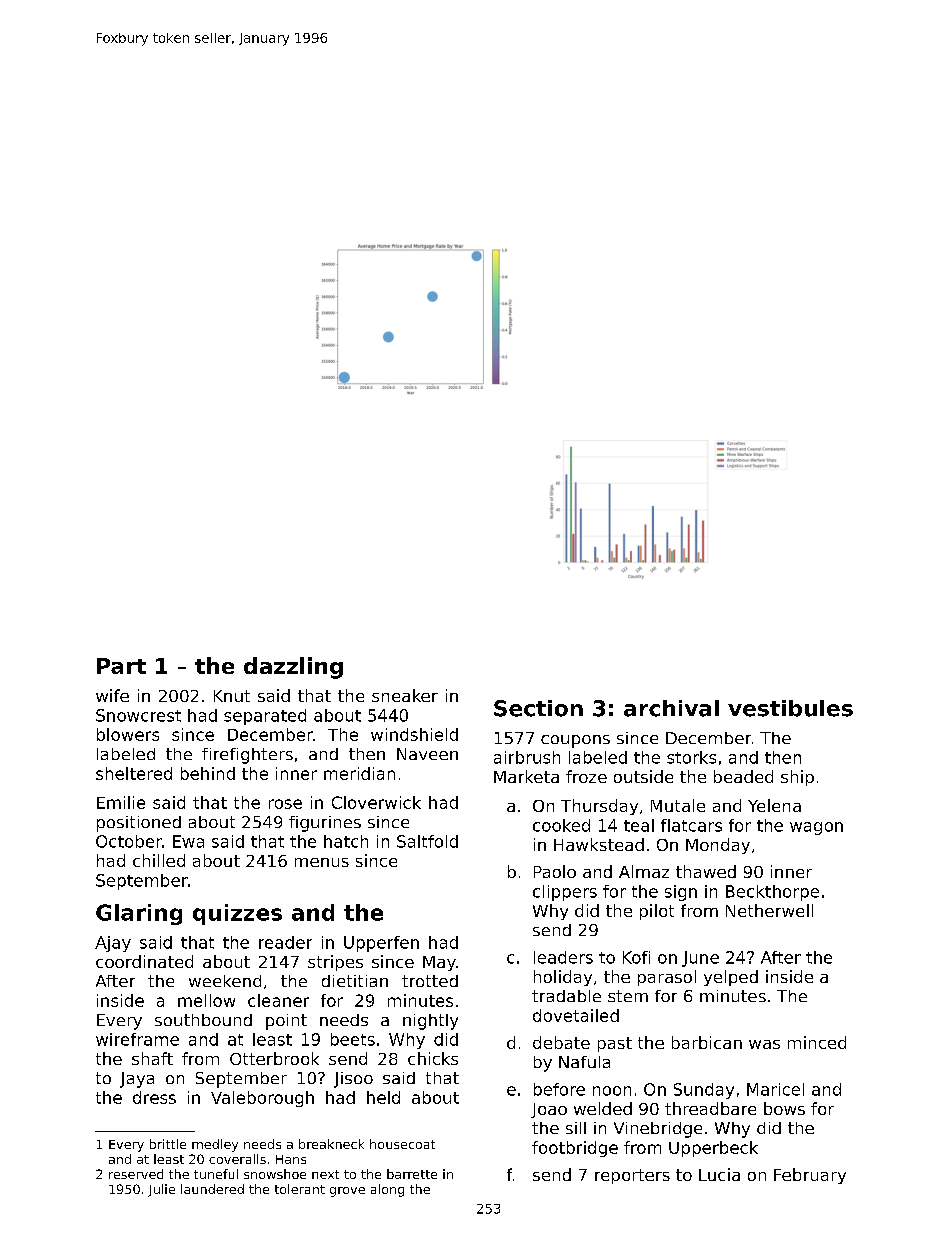 This screenshot has width=952, height=1233. What do you see at coordinates (274, 1058) in the screenshot?
I see `Otterbrook` at bounding box center [274, 1058].
